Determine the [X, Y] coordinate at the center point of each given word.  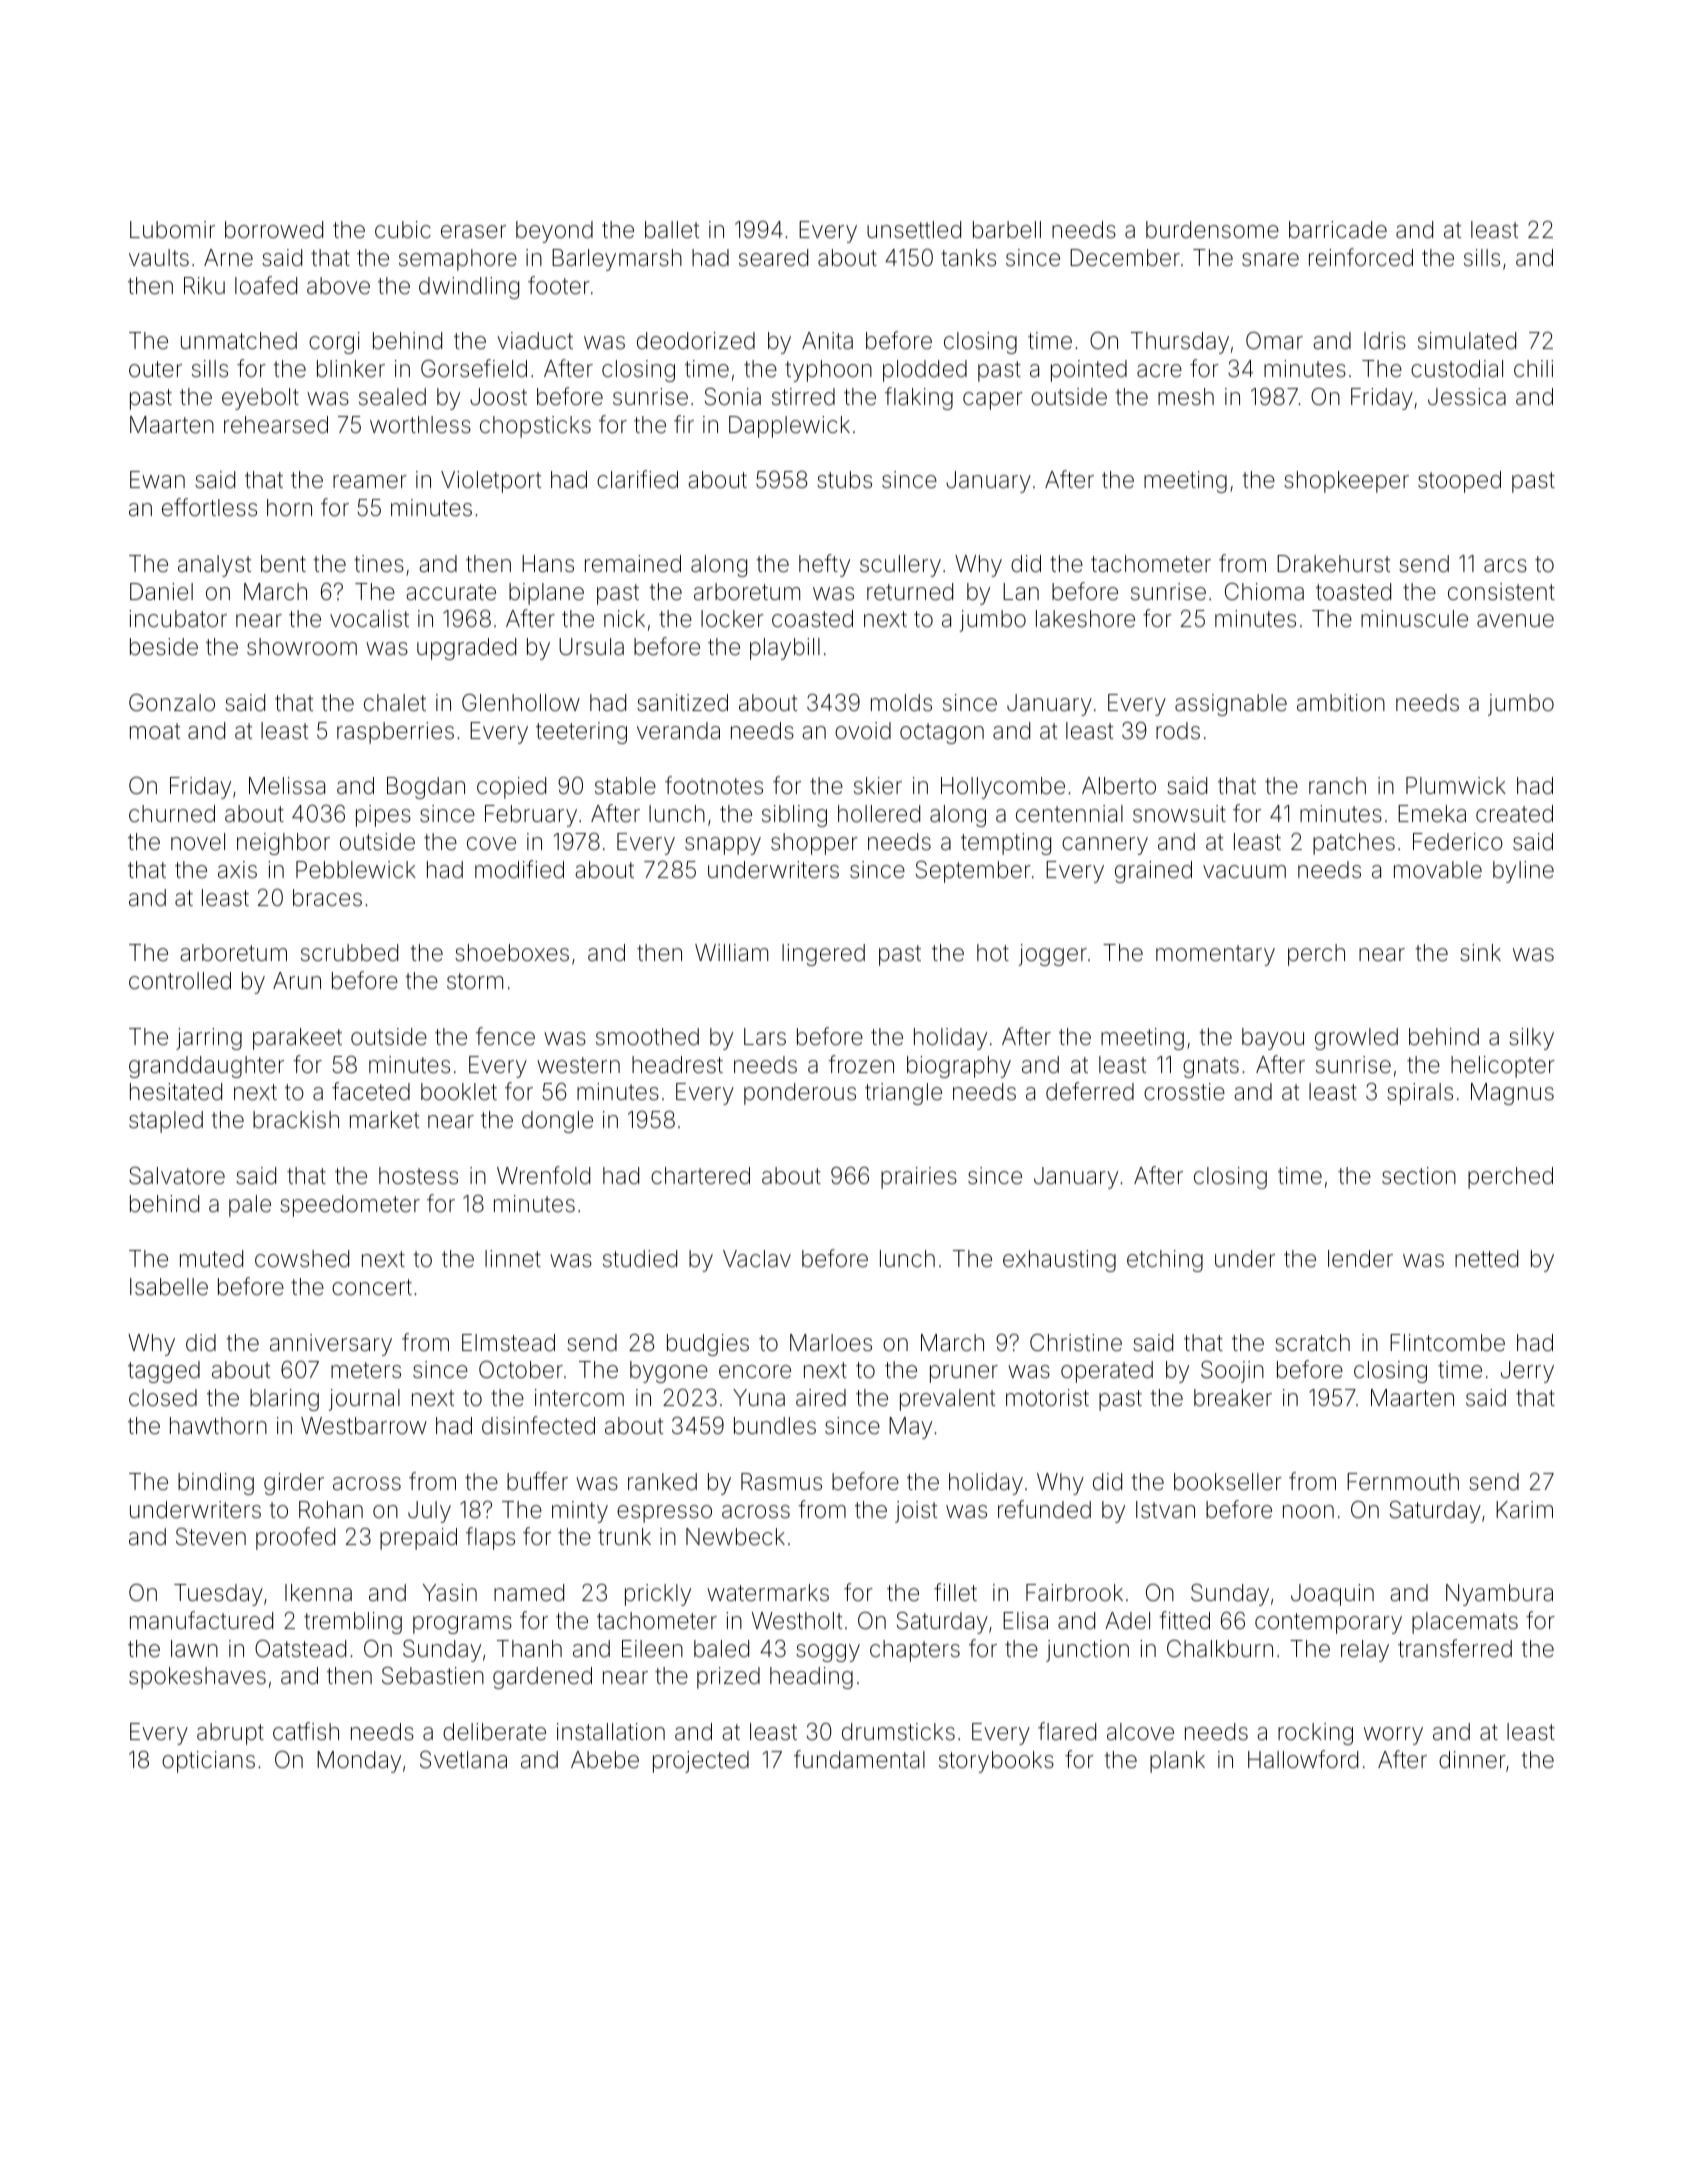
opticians [208, 1762]
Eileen [652, 1649]
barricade [1338, 230]
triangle [903, 1094]
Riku [204, 285]
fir [684, 424]
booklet [459, 1092]
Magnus [1512, 1094]
